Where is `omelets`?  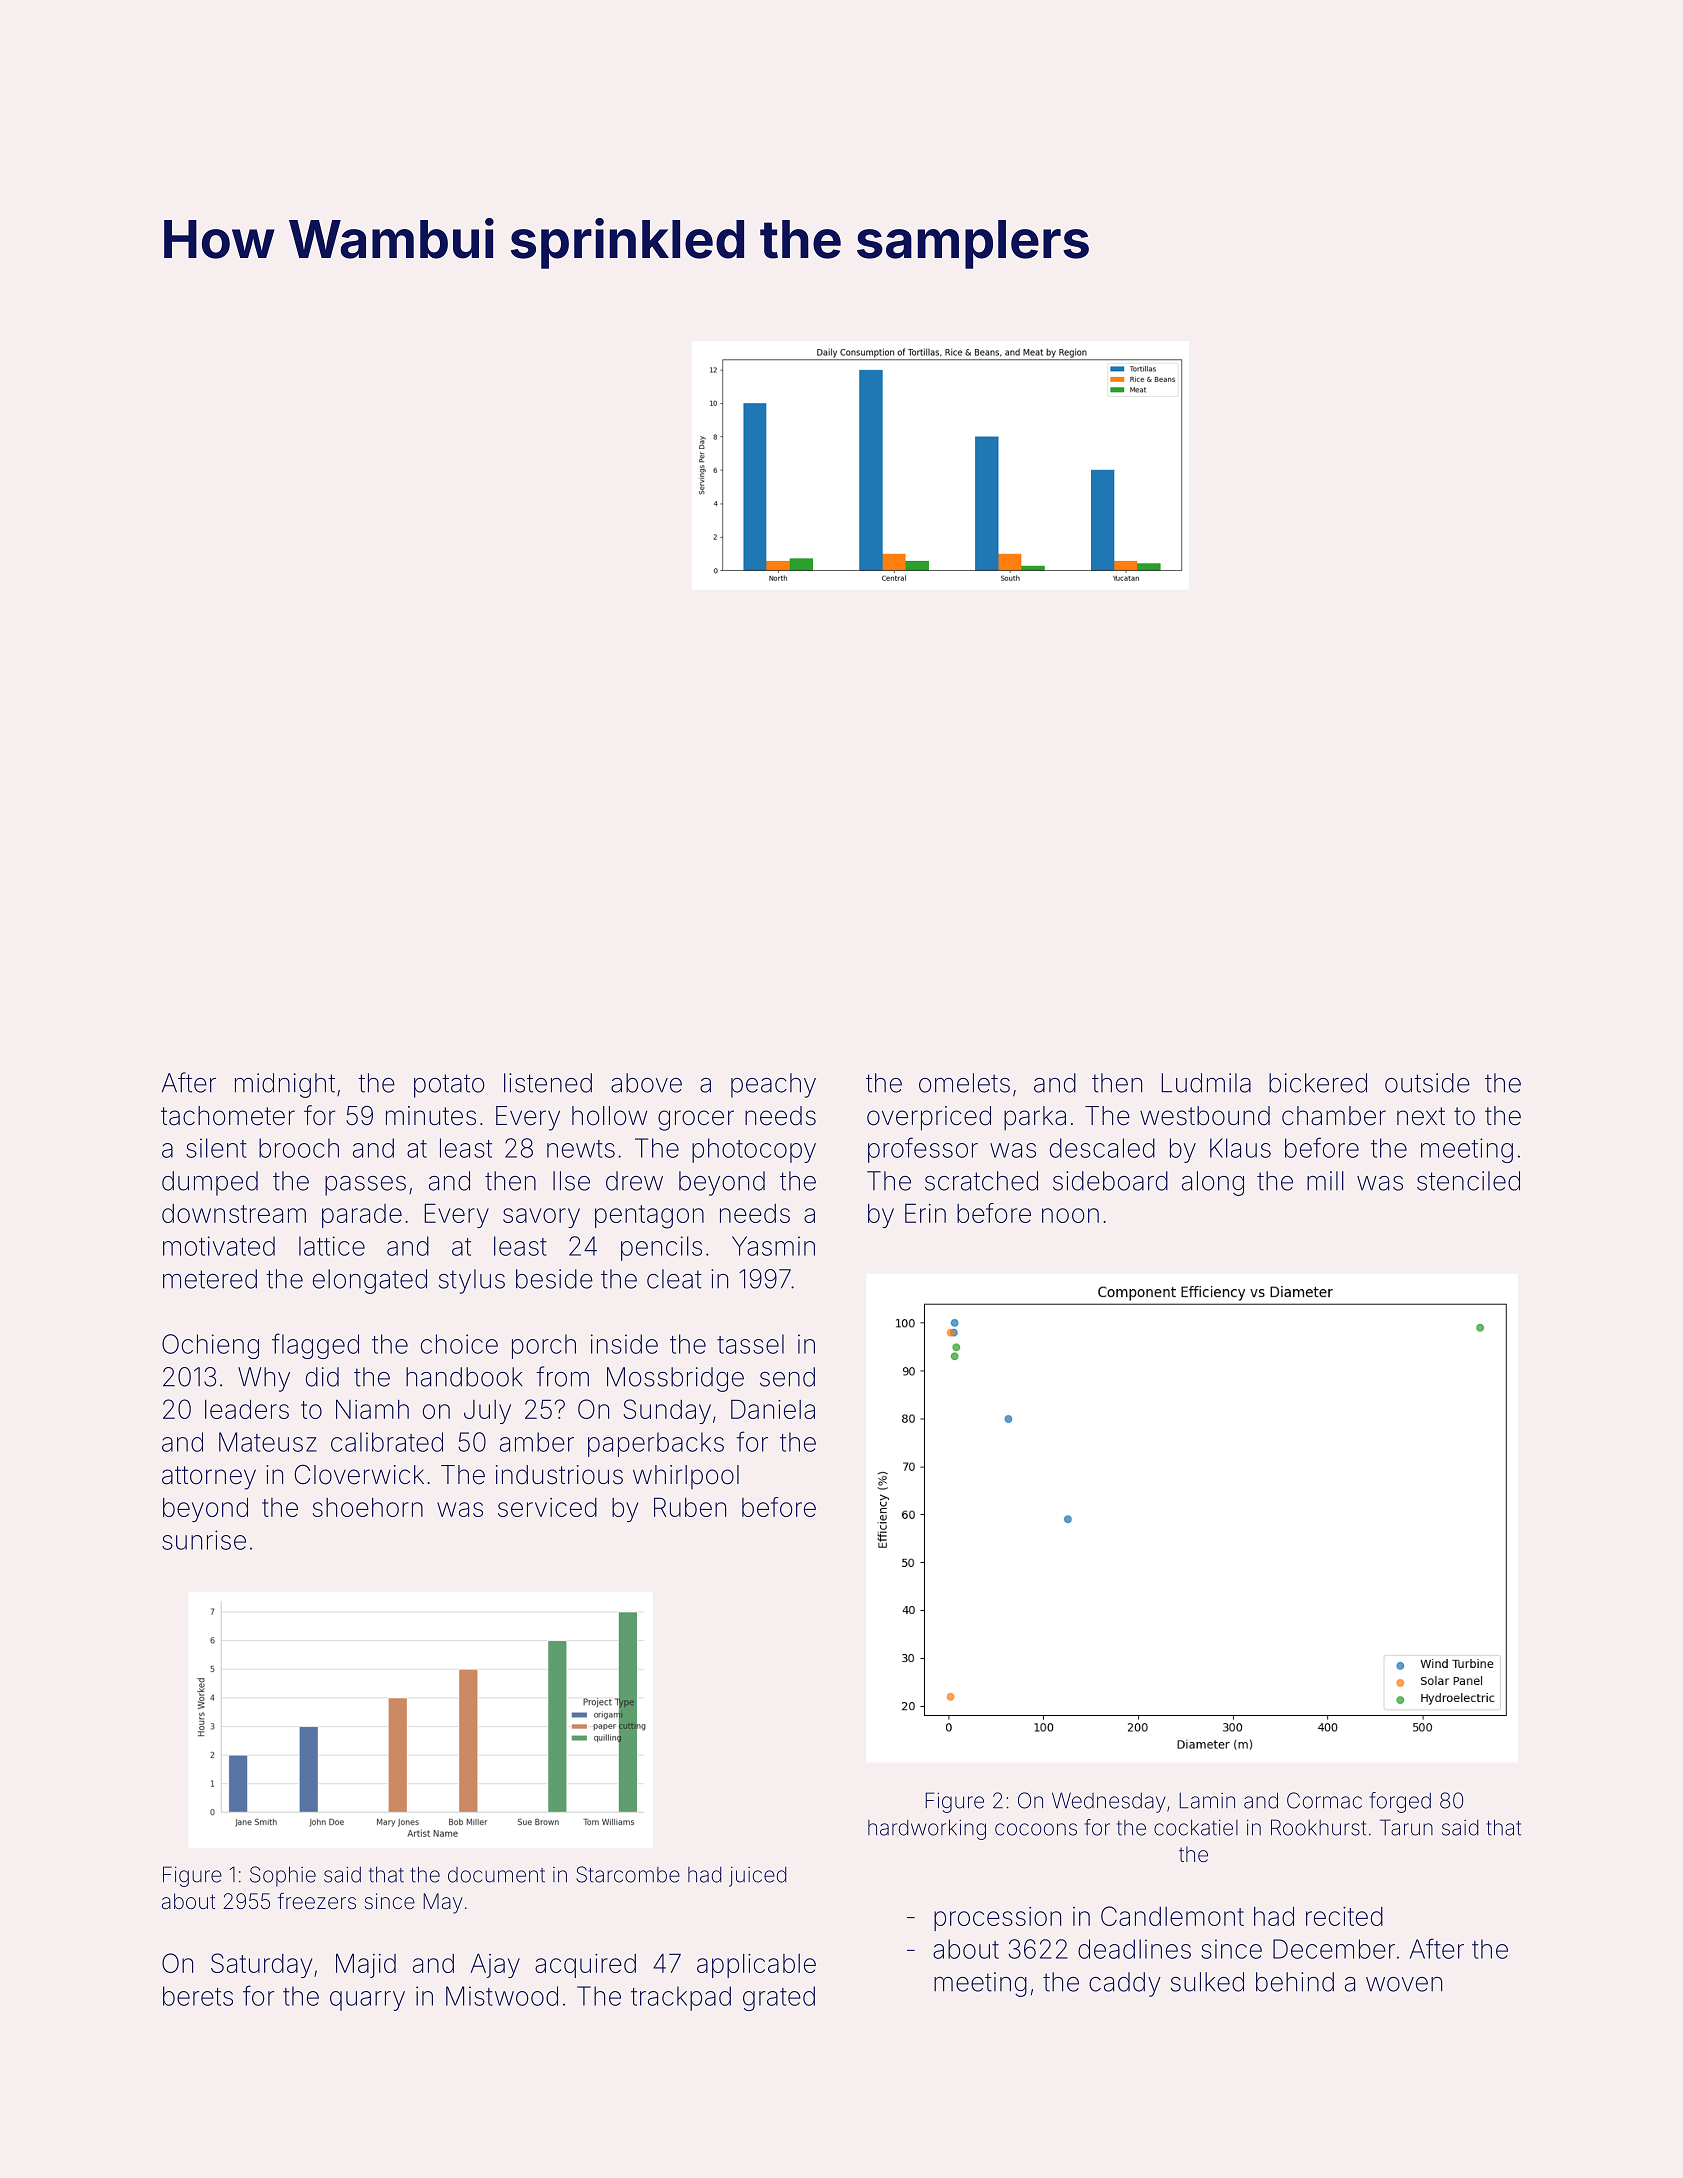 omelets is located at coordinates (964, 1083).
